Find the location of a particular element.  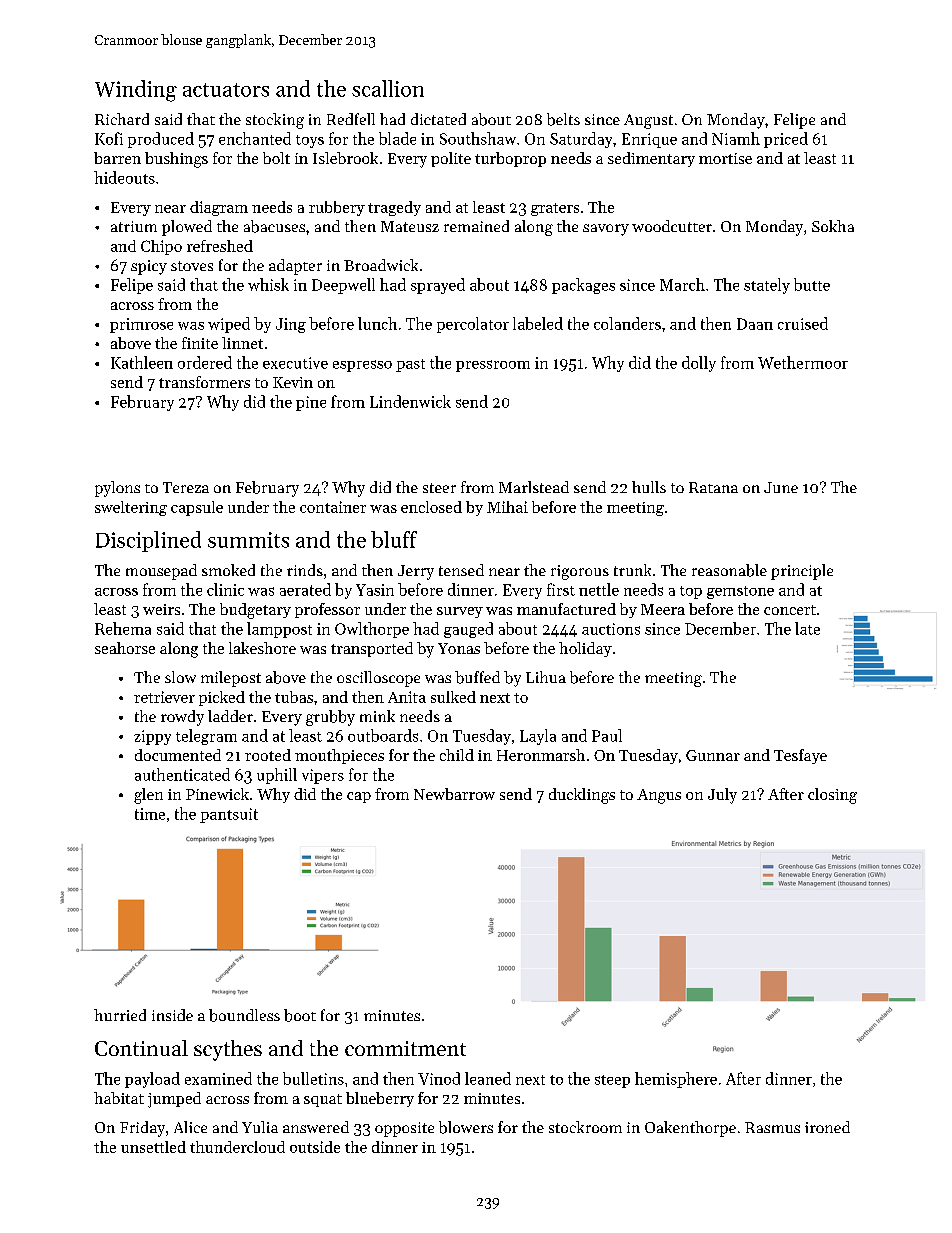

sprayed is located at coordinates (438, 286).
